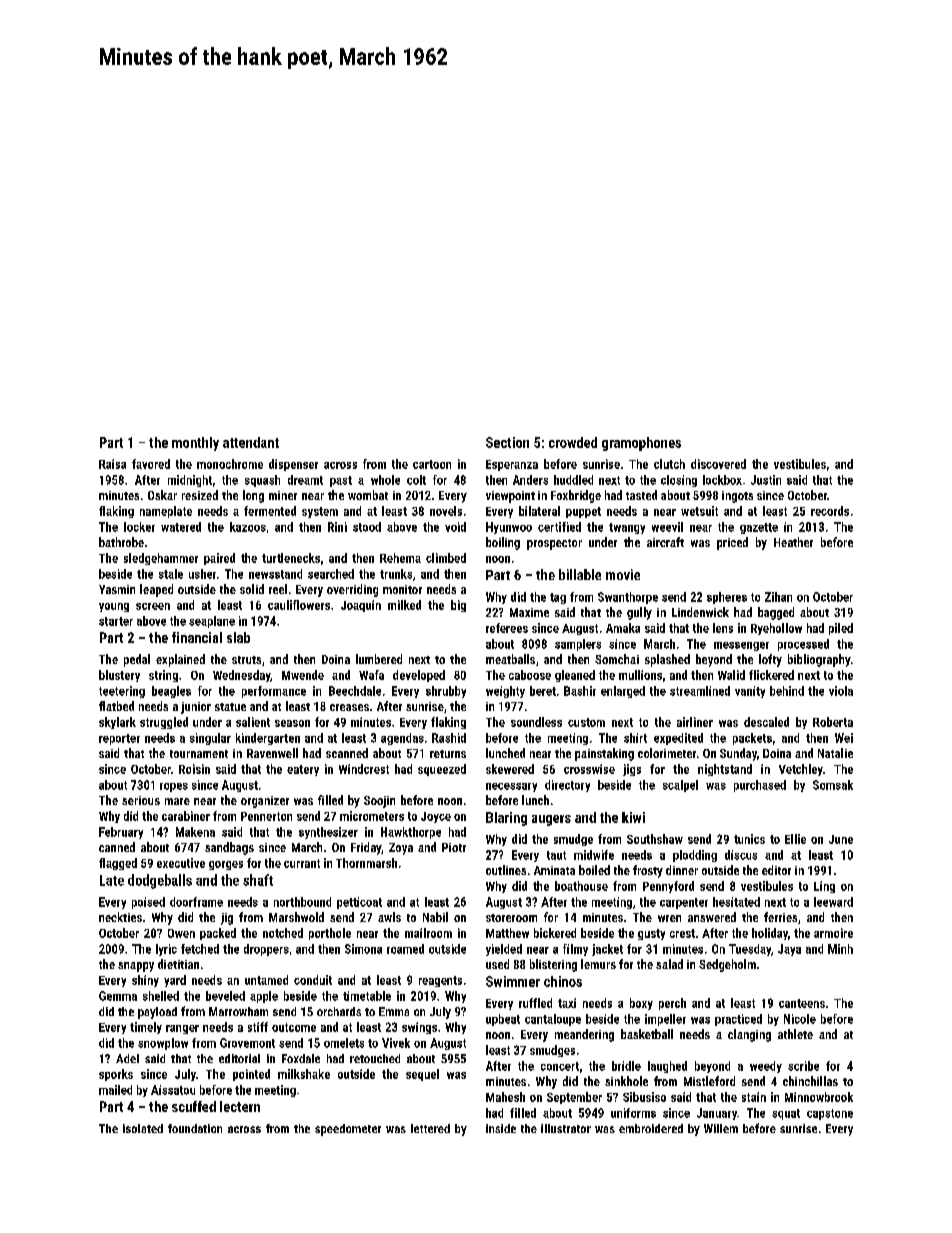 The image size is (952, 1233). What do you see at coordinates (116, 621) in the screenshot?
I see `starter` at bounding box center [116, 621].
